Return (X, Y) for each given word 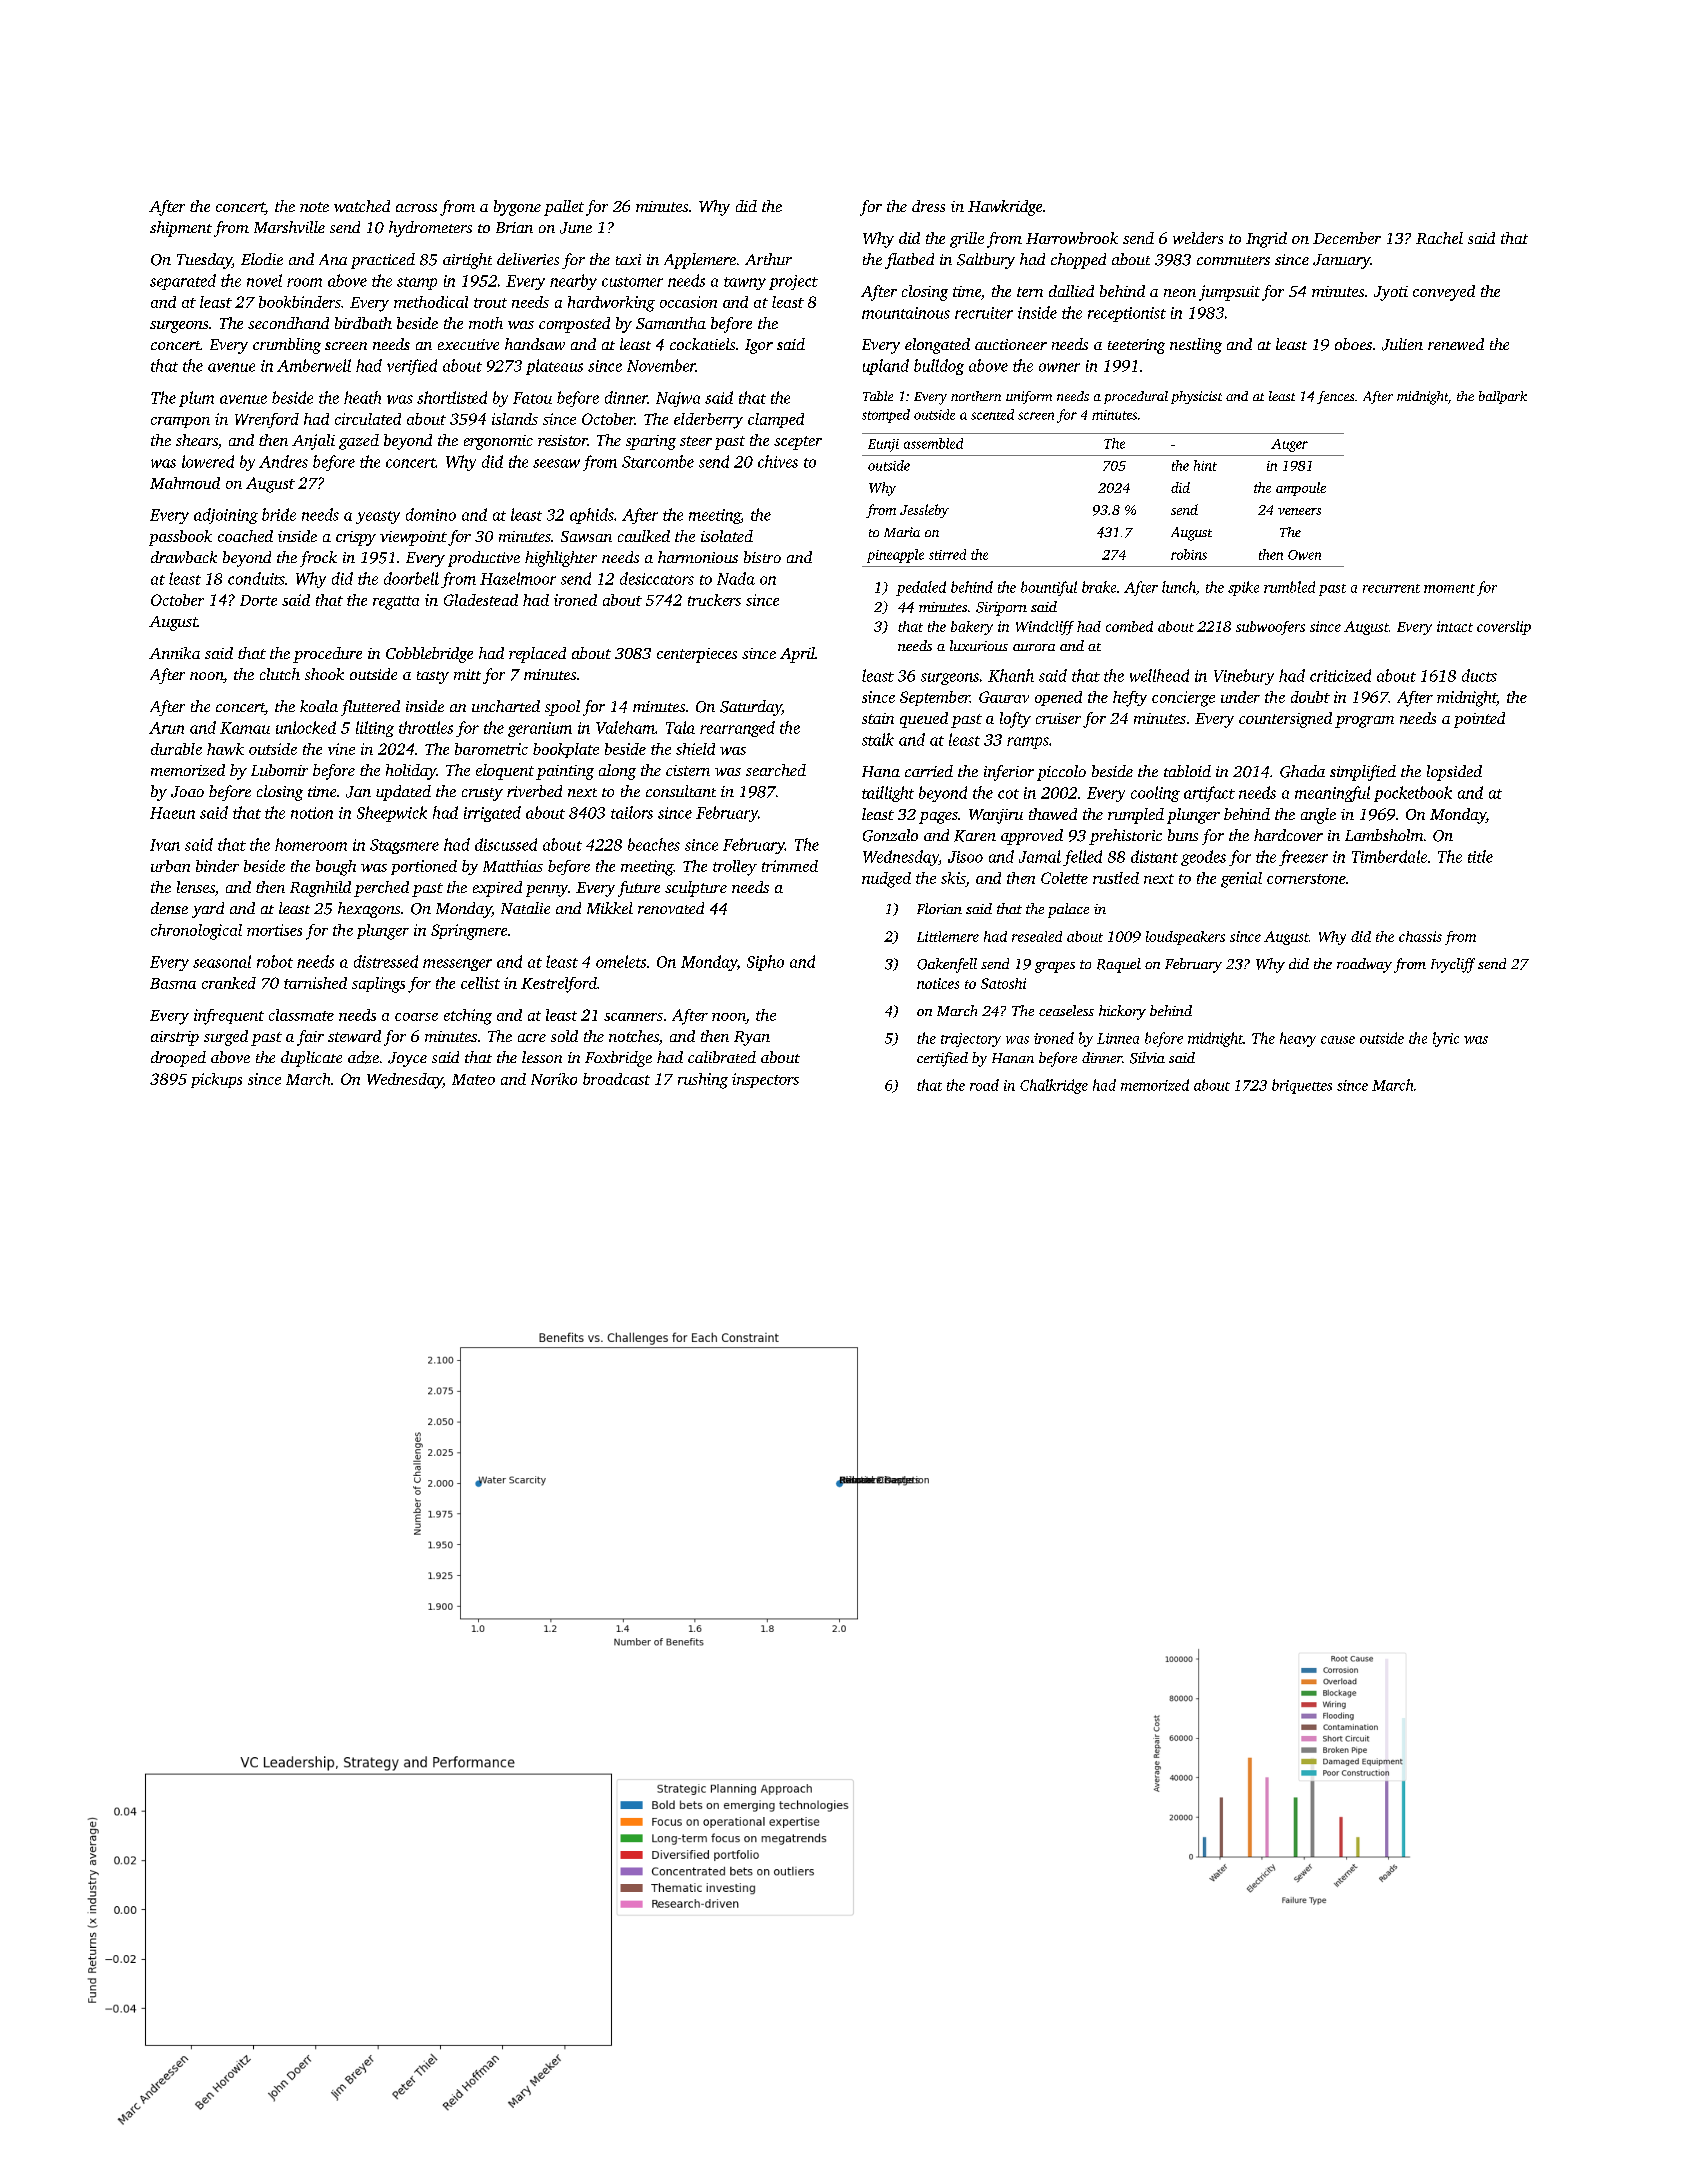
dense (169, 908)
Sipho (765, 963)
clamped (776, 420)
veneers (1299, 511)
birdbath (363, 323)
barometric (491, 749)
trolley (735, 868)
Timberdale (1389, 856)
